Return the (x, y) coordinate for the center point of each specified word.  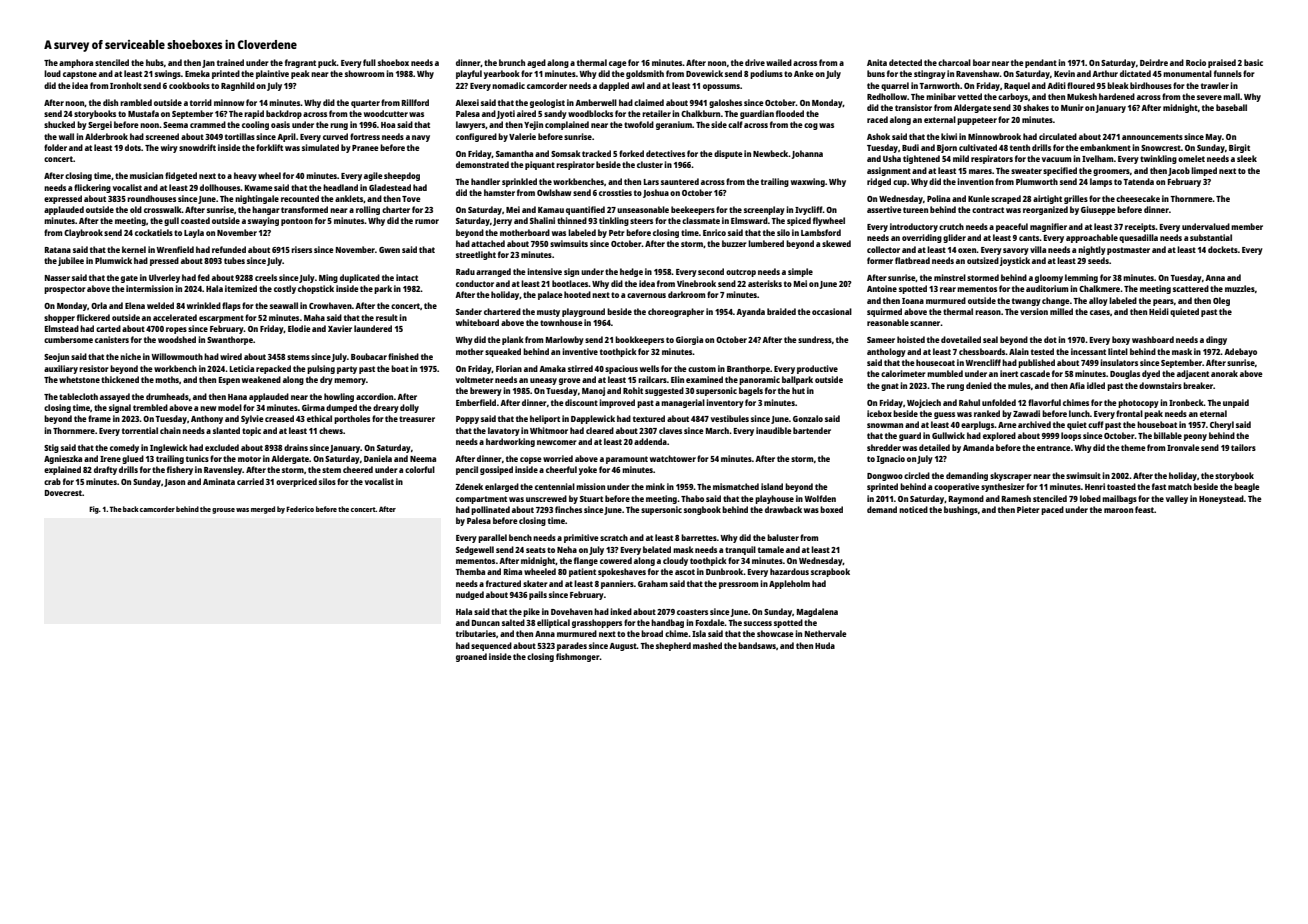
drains (296, 447)
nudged (470, 595)
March (717, 430)
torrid (201, 102)
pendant (1041, 63)
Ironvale (1183, 447)
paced (1052, 510)
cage (618, 64)
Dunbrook (725, 571)
